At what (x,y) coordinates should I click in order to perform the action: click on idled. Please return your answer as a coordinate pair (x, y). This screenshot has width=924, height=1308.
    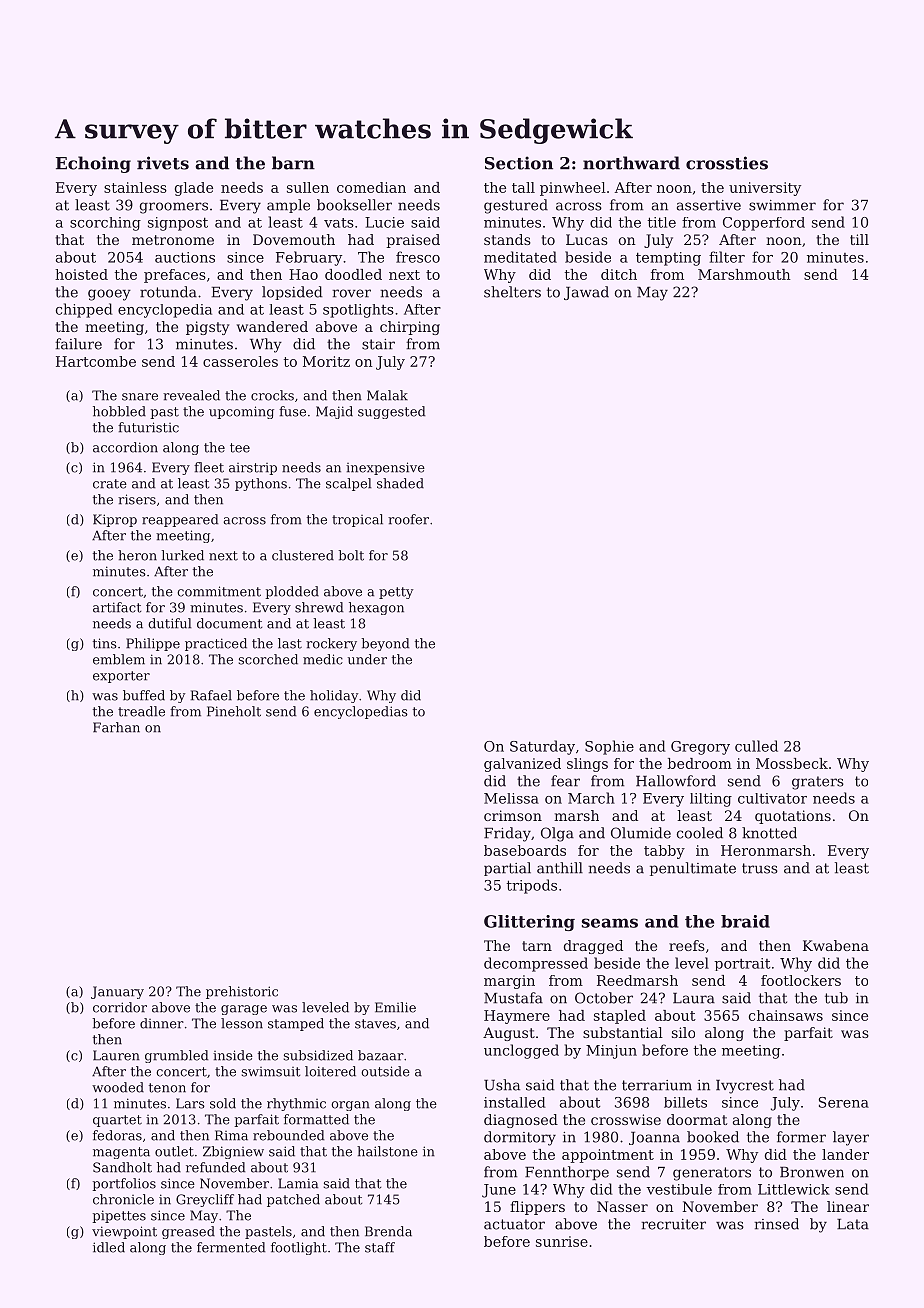
    Looking at the image, I should click on (109, 1247).
